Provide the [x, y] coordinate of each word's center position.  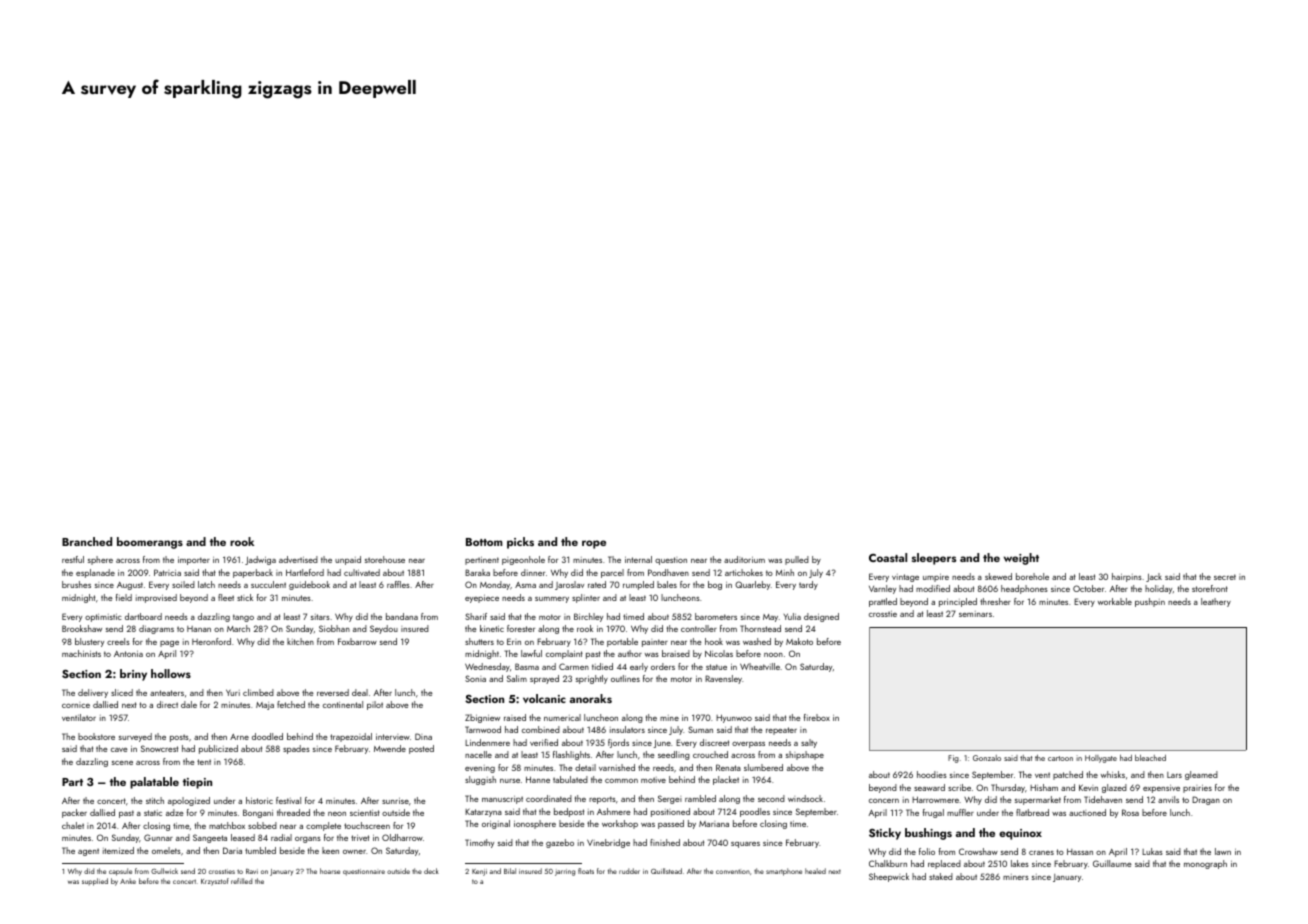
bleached [1150, 758]
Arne [239, 737]
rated [597, 584]
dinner [533, 572]
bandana [402, 616]
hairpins [1127, 577]
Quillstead [666, 871]
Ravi [252, 871]
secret [1225, 577]
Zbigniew [482, 718]
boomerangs [150, 543]
